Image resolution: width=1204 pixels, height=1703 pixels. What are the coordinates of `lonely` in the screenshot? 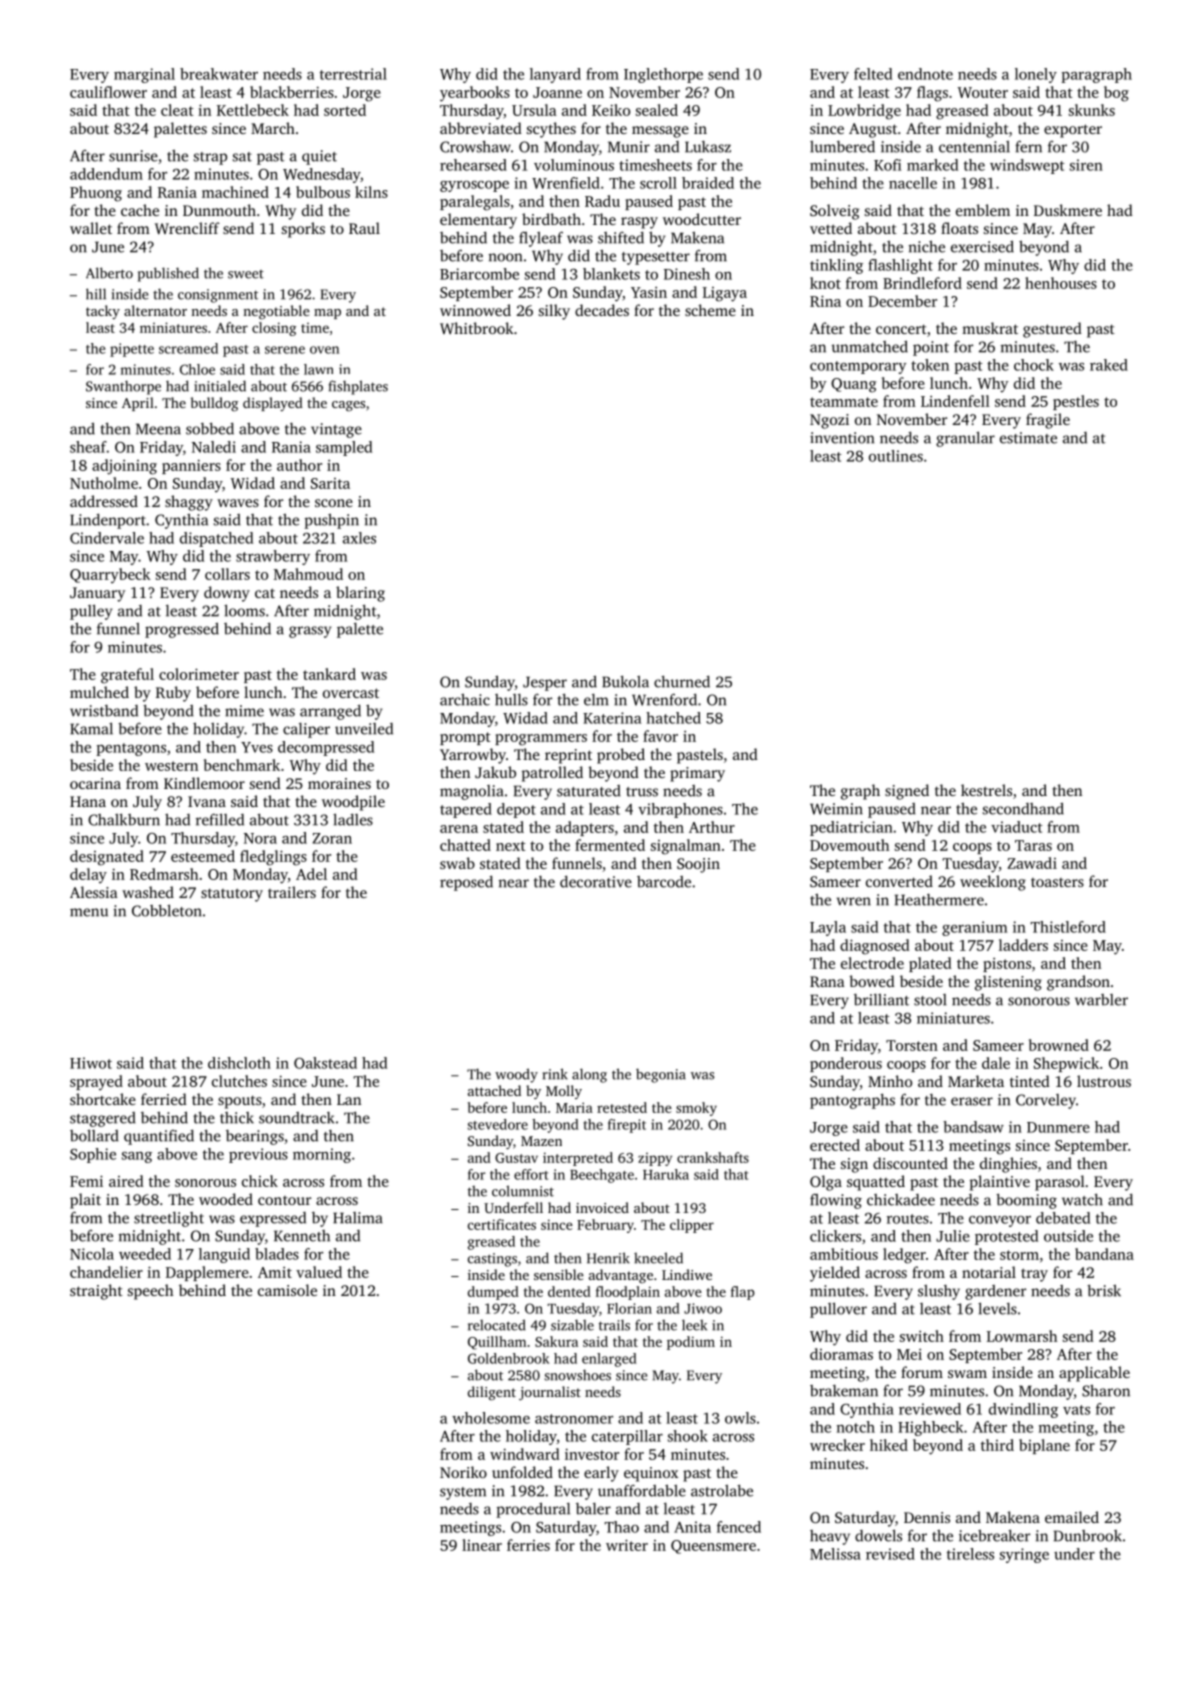 It's located at (1036, 75).
